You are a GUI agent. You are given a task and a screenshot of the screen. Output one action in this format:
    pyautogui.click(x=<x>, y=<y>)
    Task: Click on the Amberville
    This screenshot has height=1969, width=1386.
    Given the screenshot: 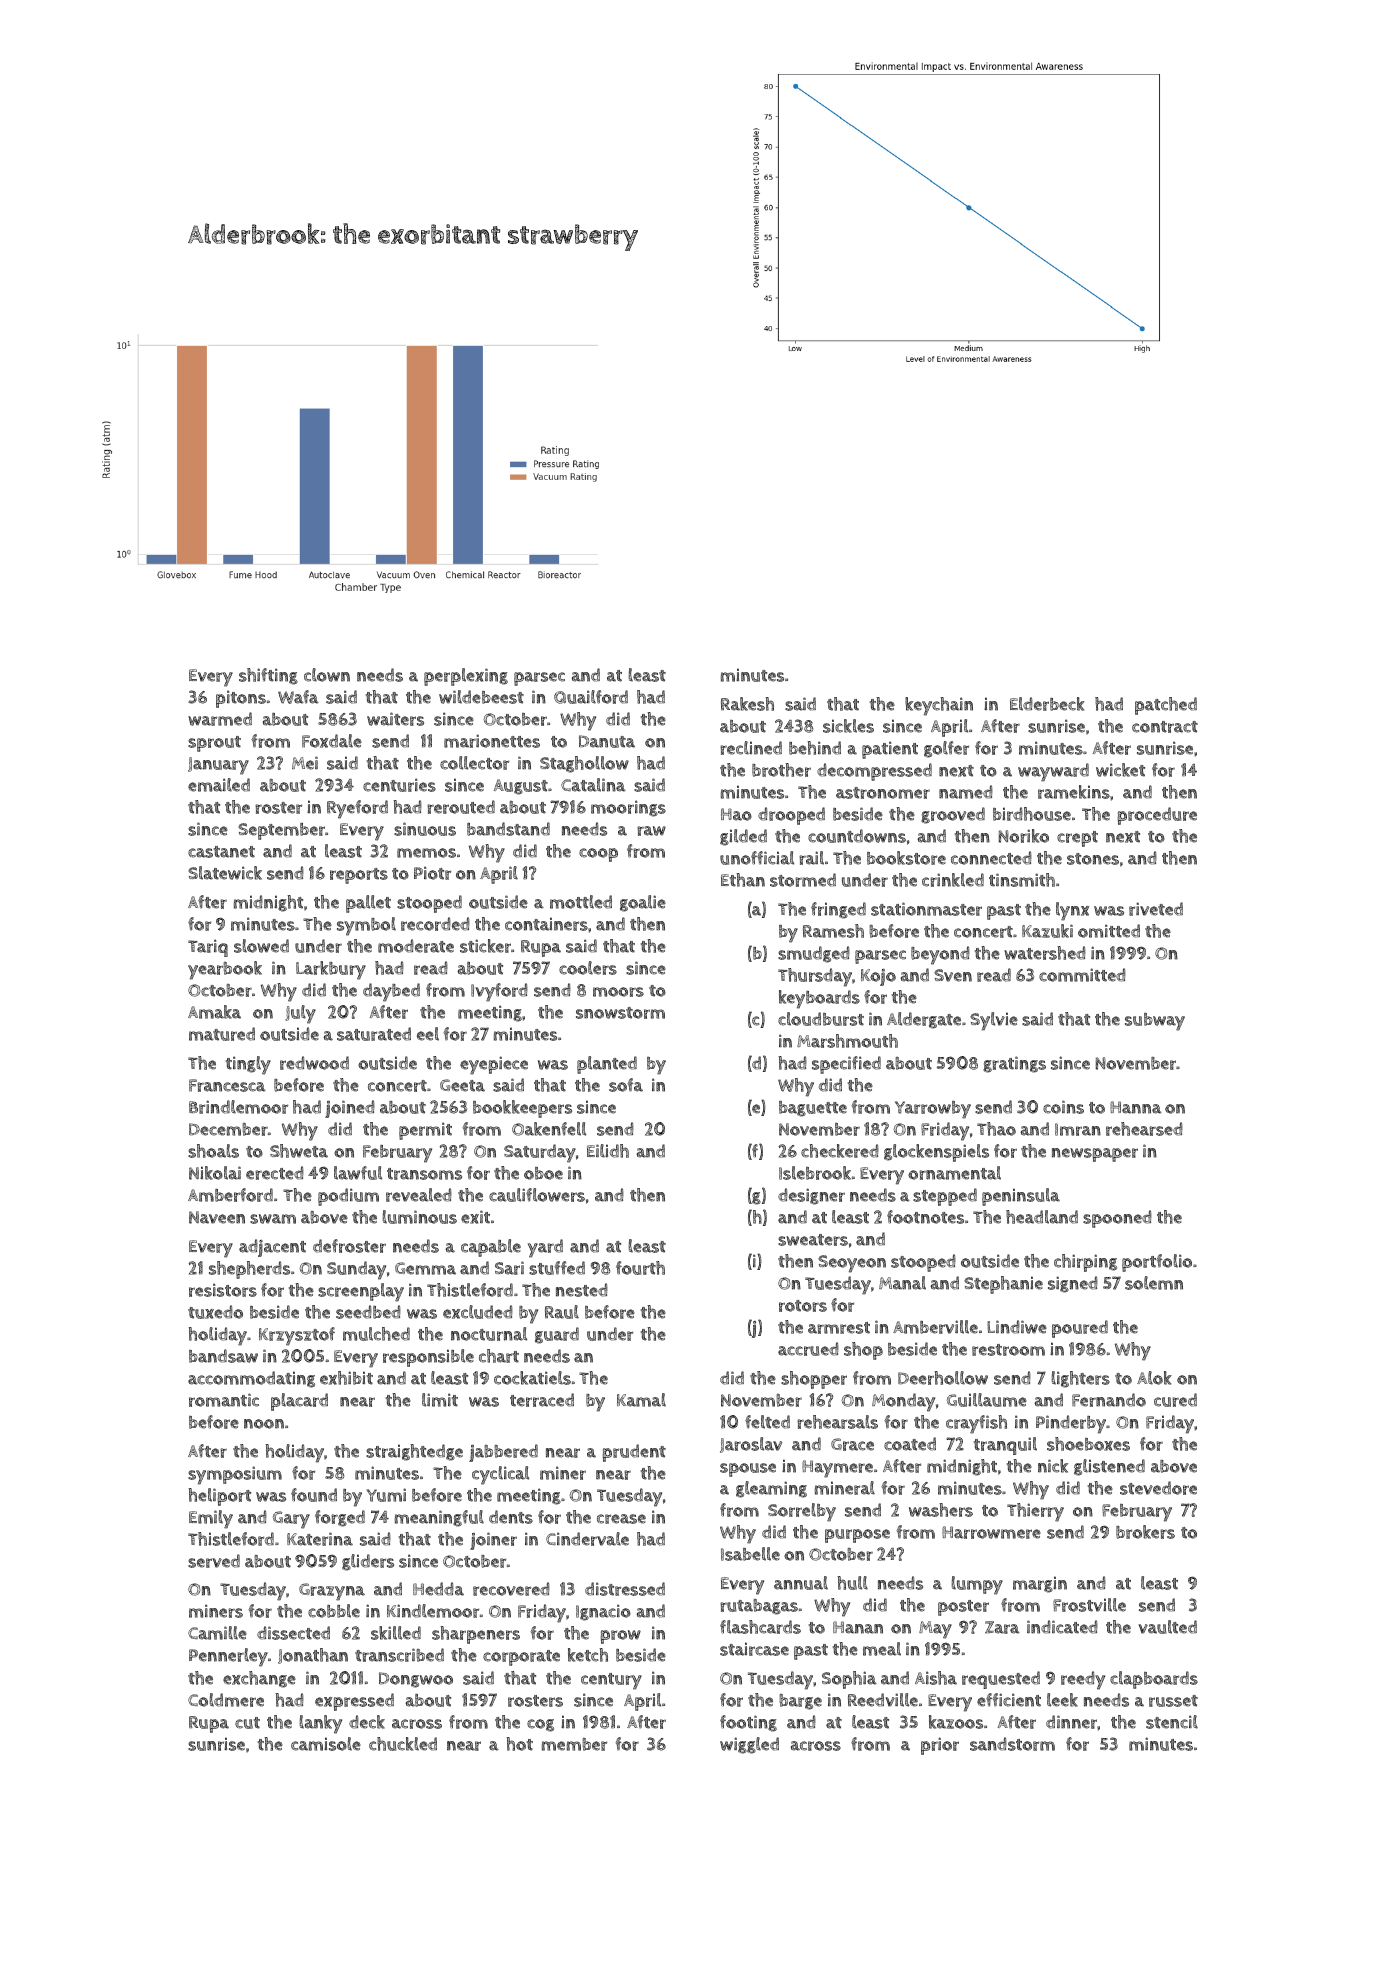 What is the action you would take?
    pyautogui.click(x=935, y=1327)
